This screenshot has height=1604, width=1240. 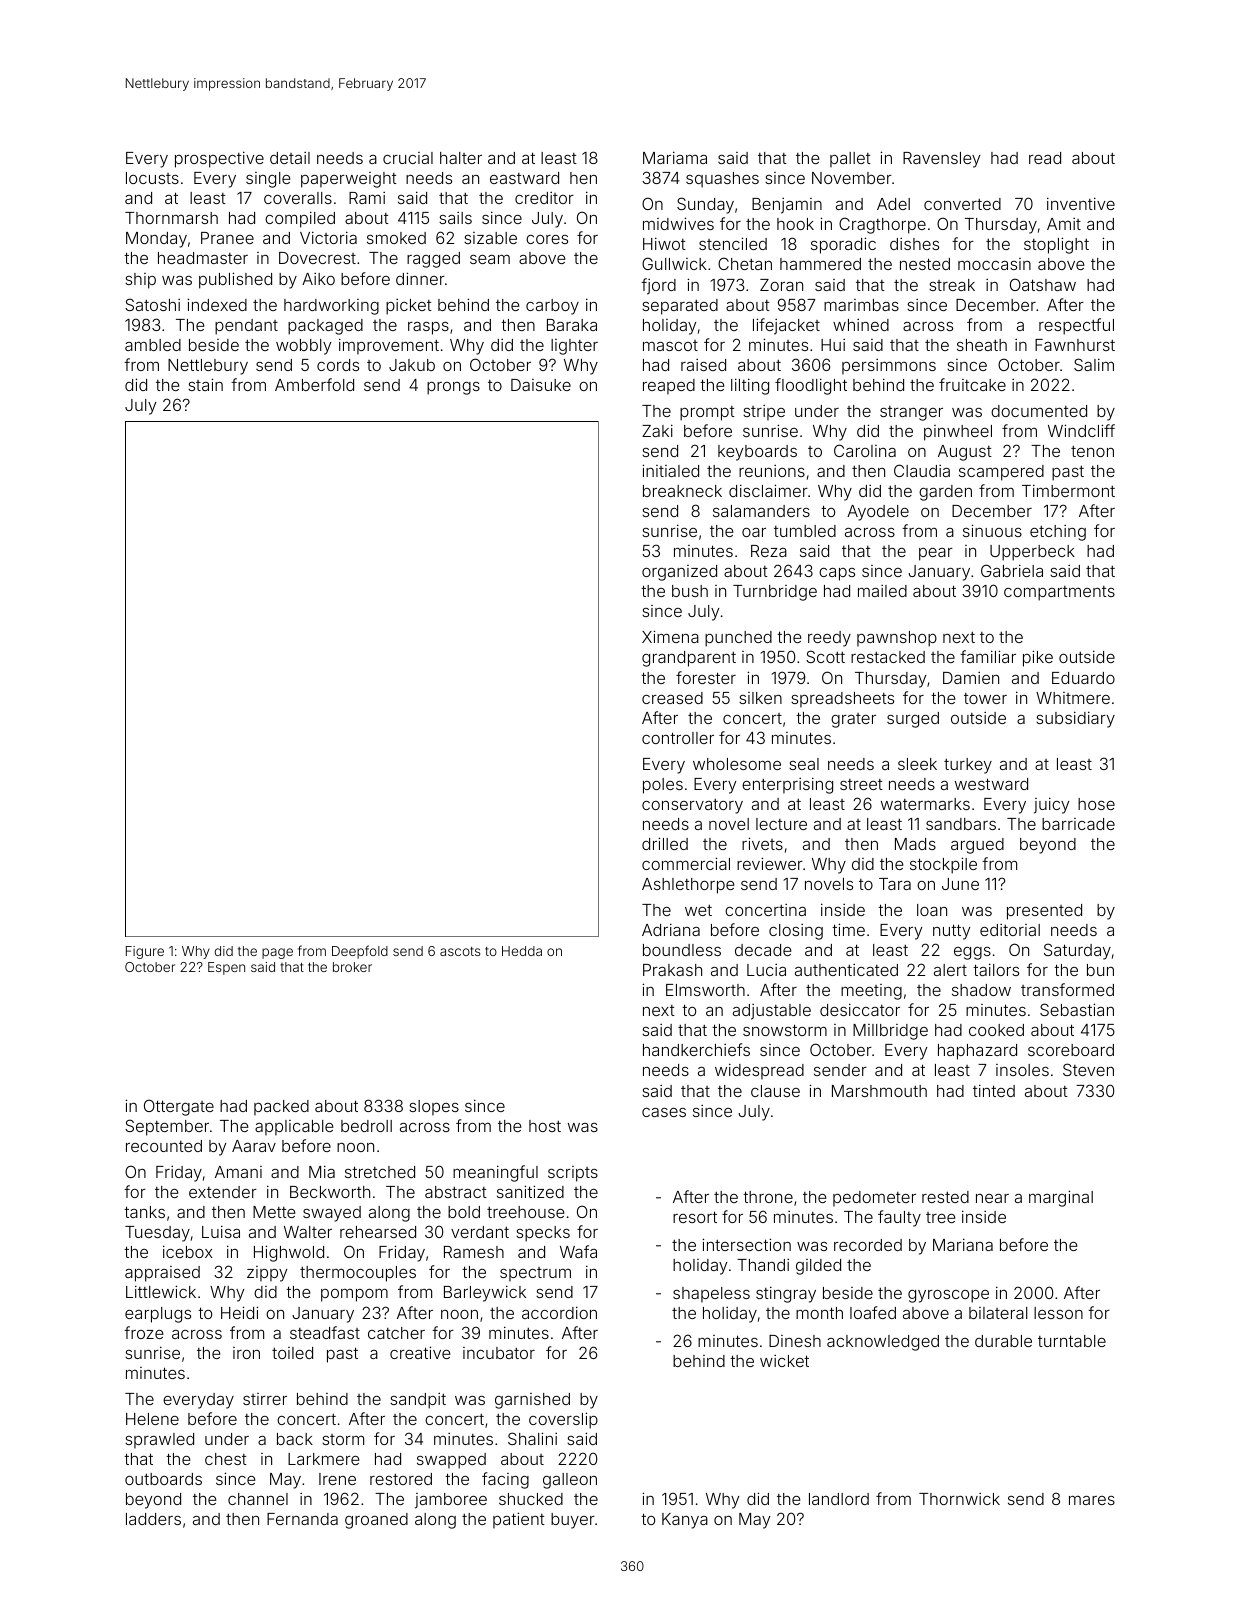 What do you see at coordinates (657, 430) in the screenshot?
I see `Zaki` at bounding box center [657, 430].
